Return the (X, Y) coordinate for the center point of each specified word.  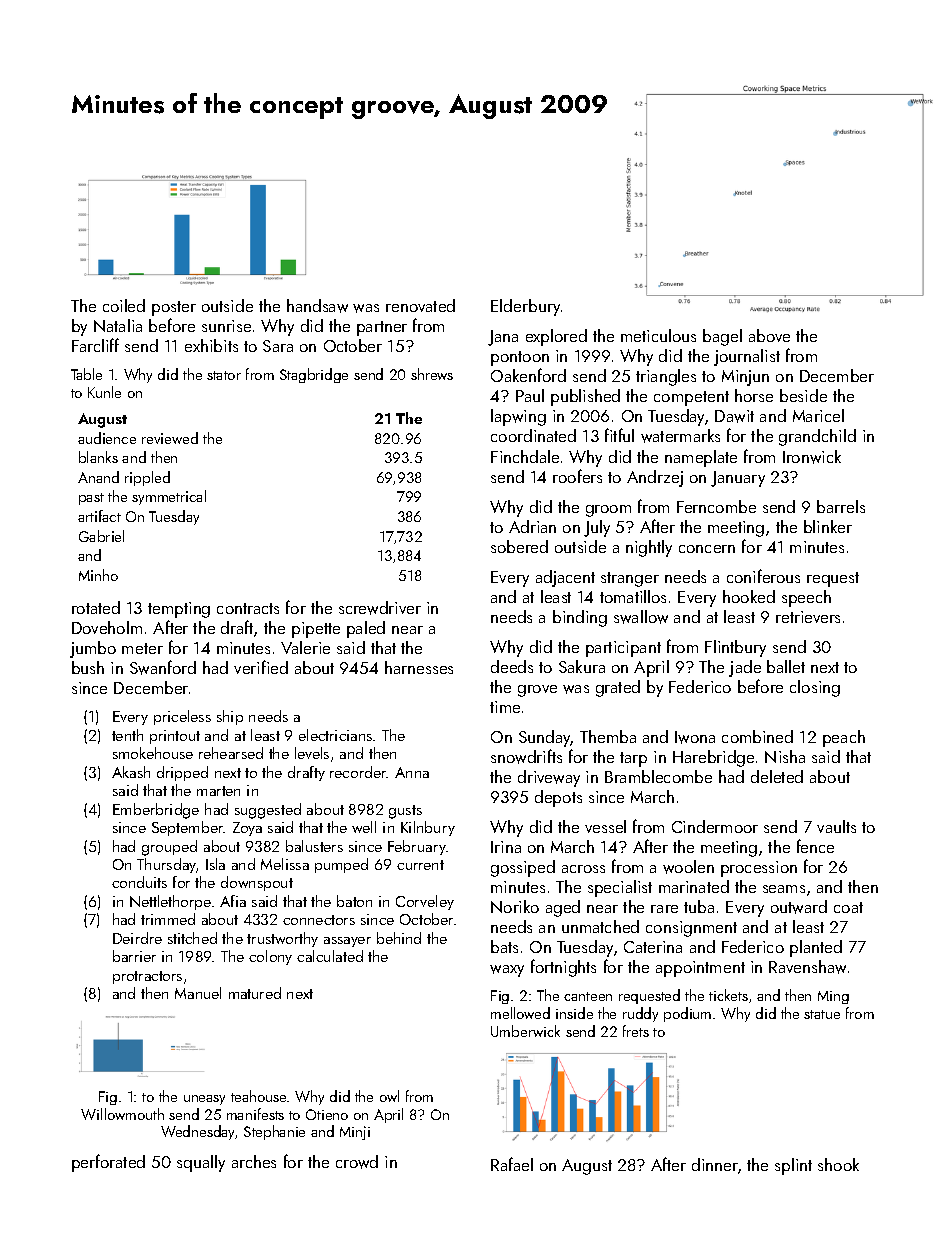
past (91, 499)
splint (793, 1166)
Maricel (818, 415)
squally (201, 1163)
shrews (432, 374)
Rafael (512, 1164)
